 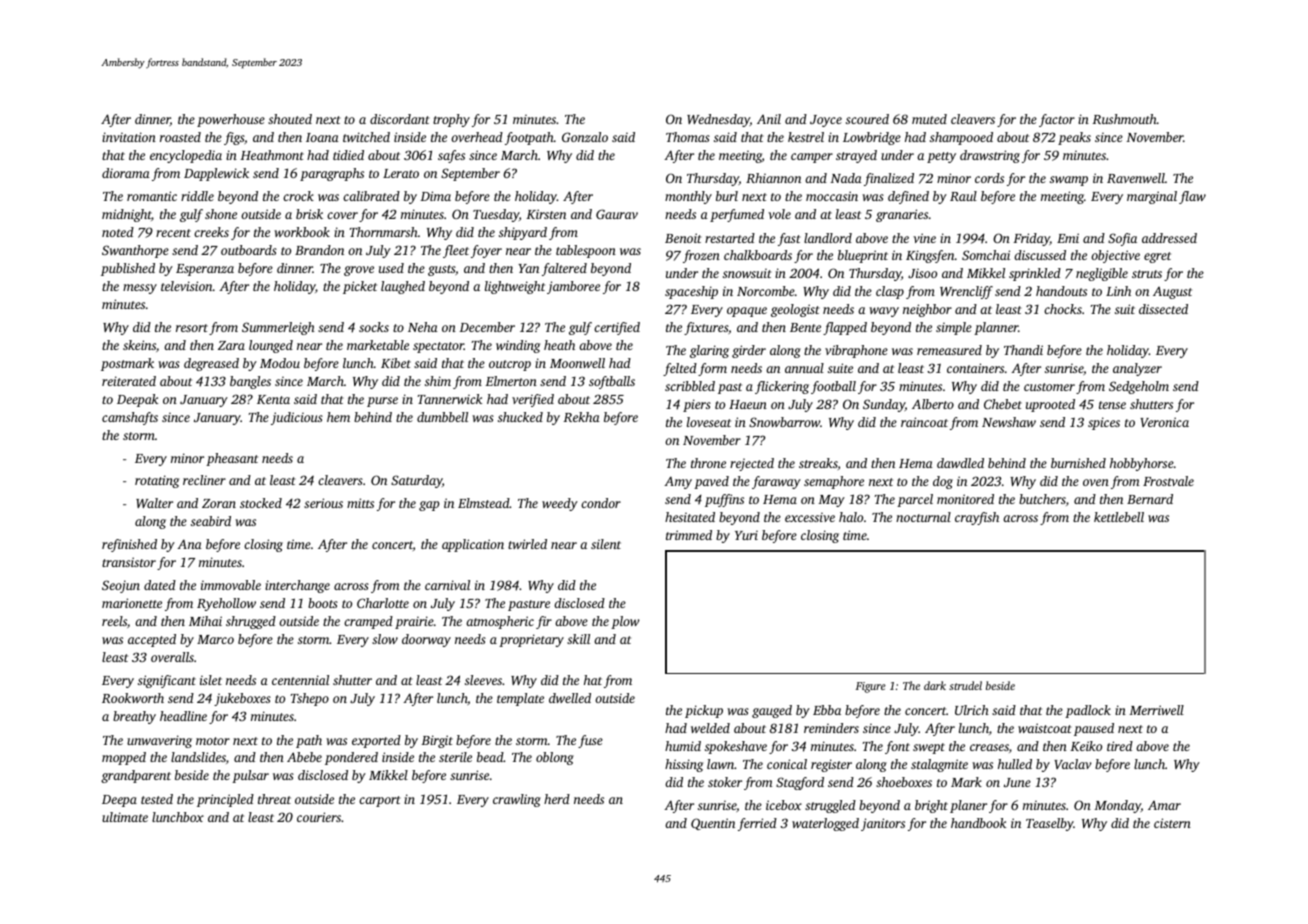 What do you see at coordinates (727, 196) in the screenshot?
I see `burl` at bounding box center [727, 196].
